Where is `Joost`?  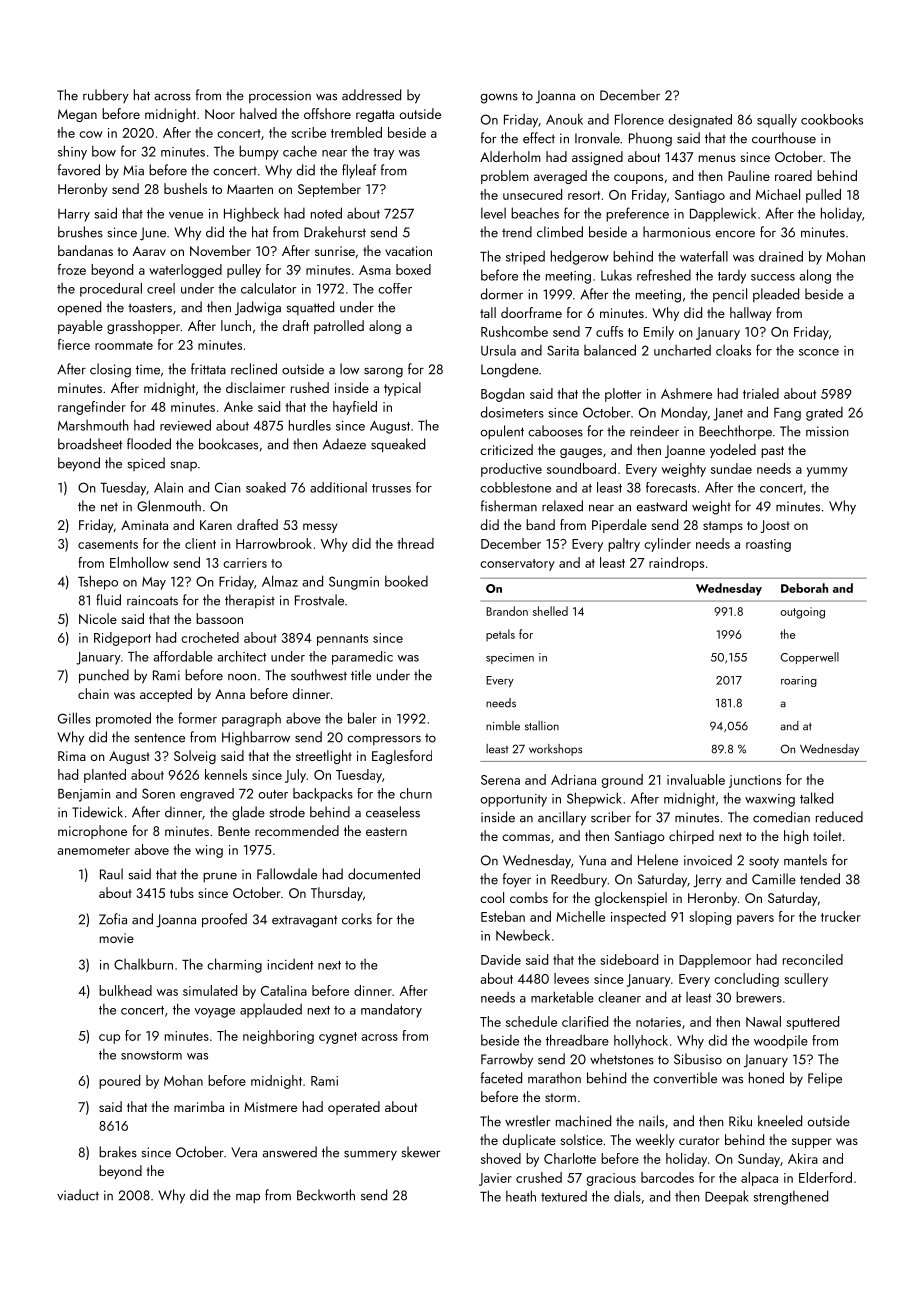 Joost is located at coordinates (775, 526).
